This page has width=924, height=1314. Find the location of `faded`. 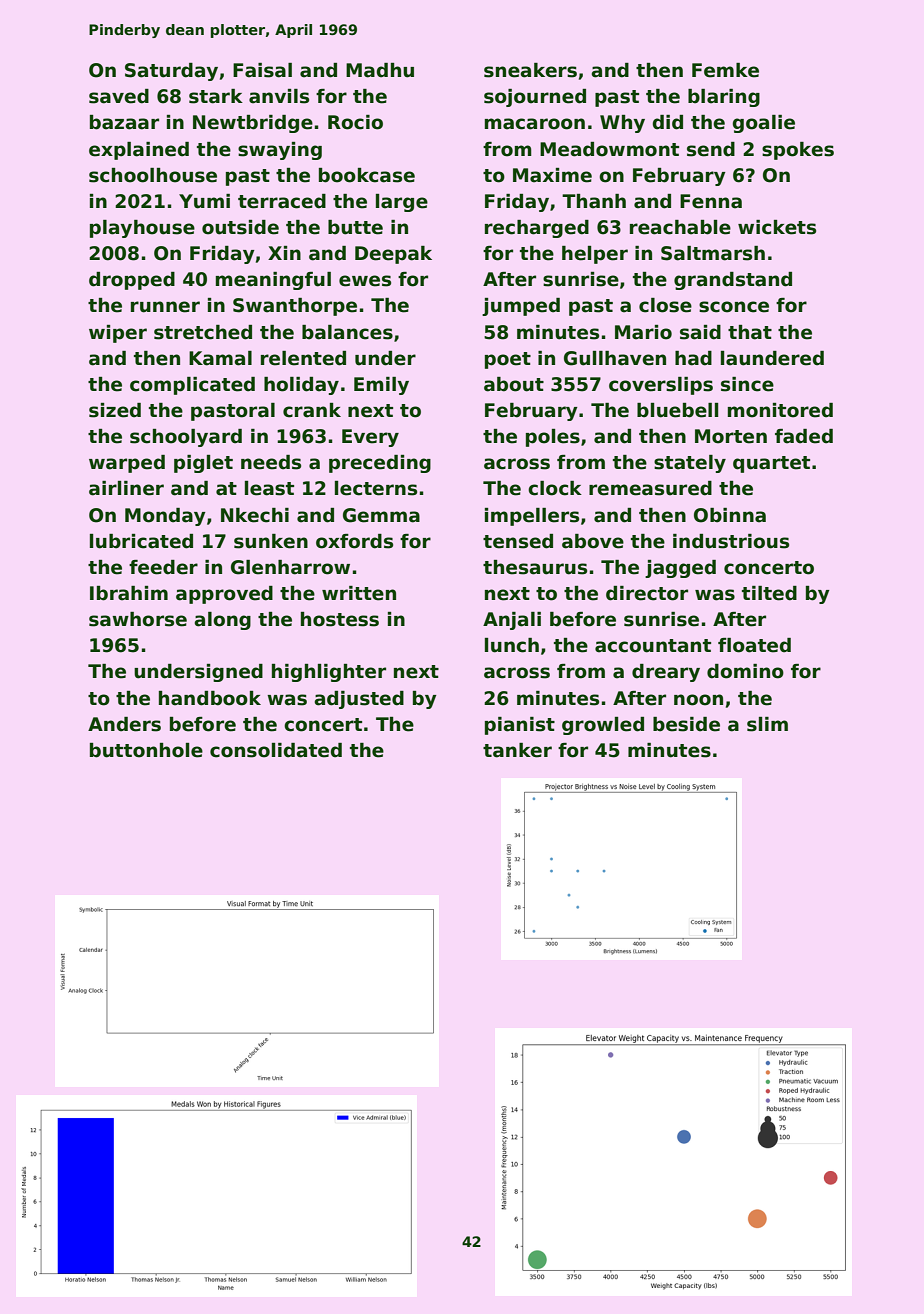

faded is located at coordinates (804, 436).
